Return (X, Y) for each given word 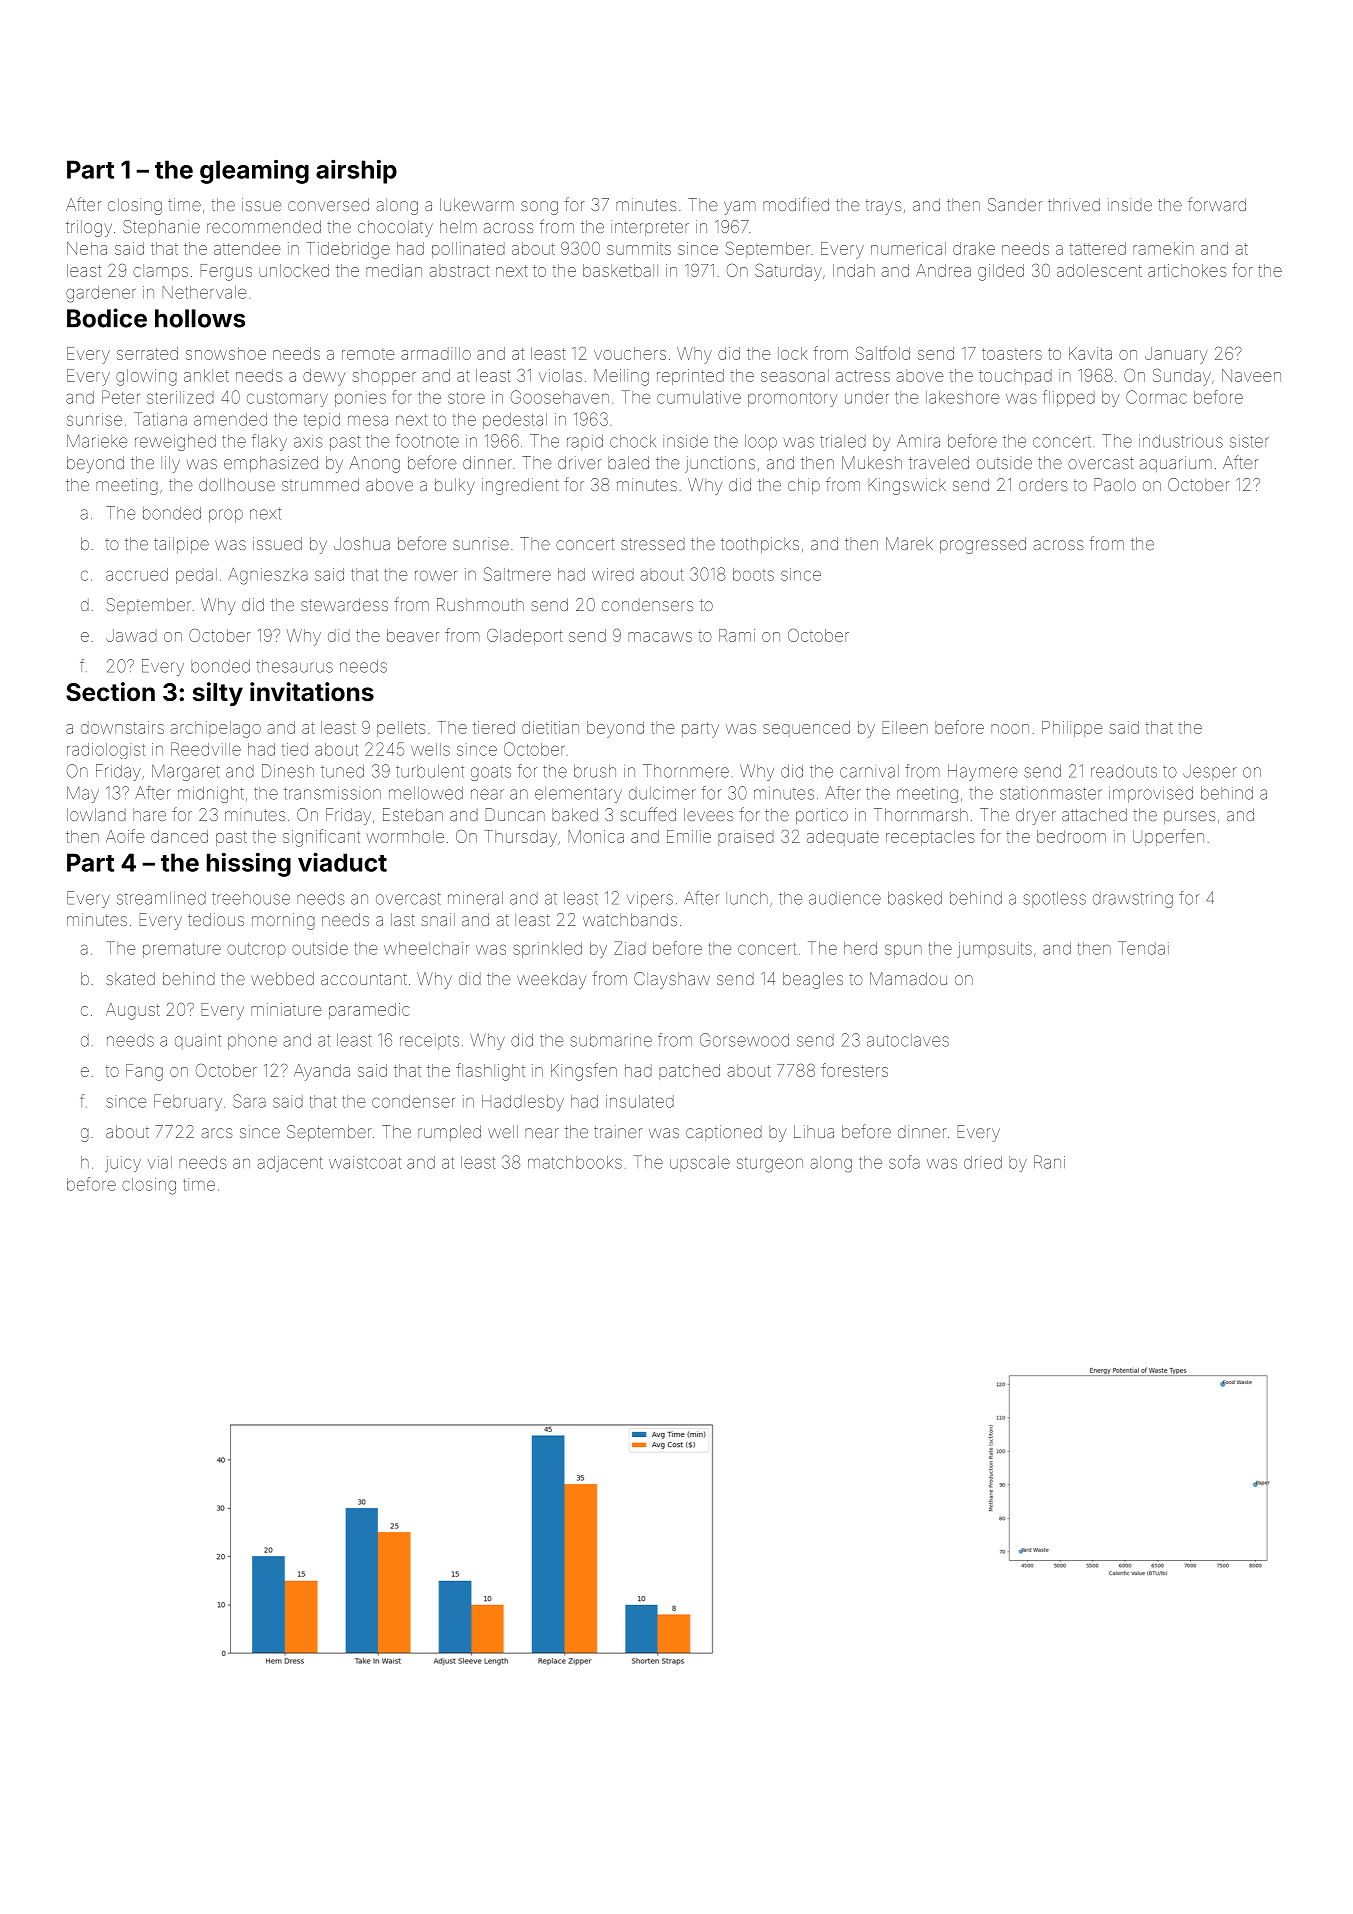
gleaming (254, 172)
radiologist (106, 751)
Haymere (982, 773)
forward (1217, 204)
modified (796, 204)
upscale (700, 1164)
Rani (1049, 1162)
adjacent (290, 1164)
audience (845, 898)
